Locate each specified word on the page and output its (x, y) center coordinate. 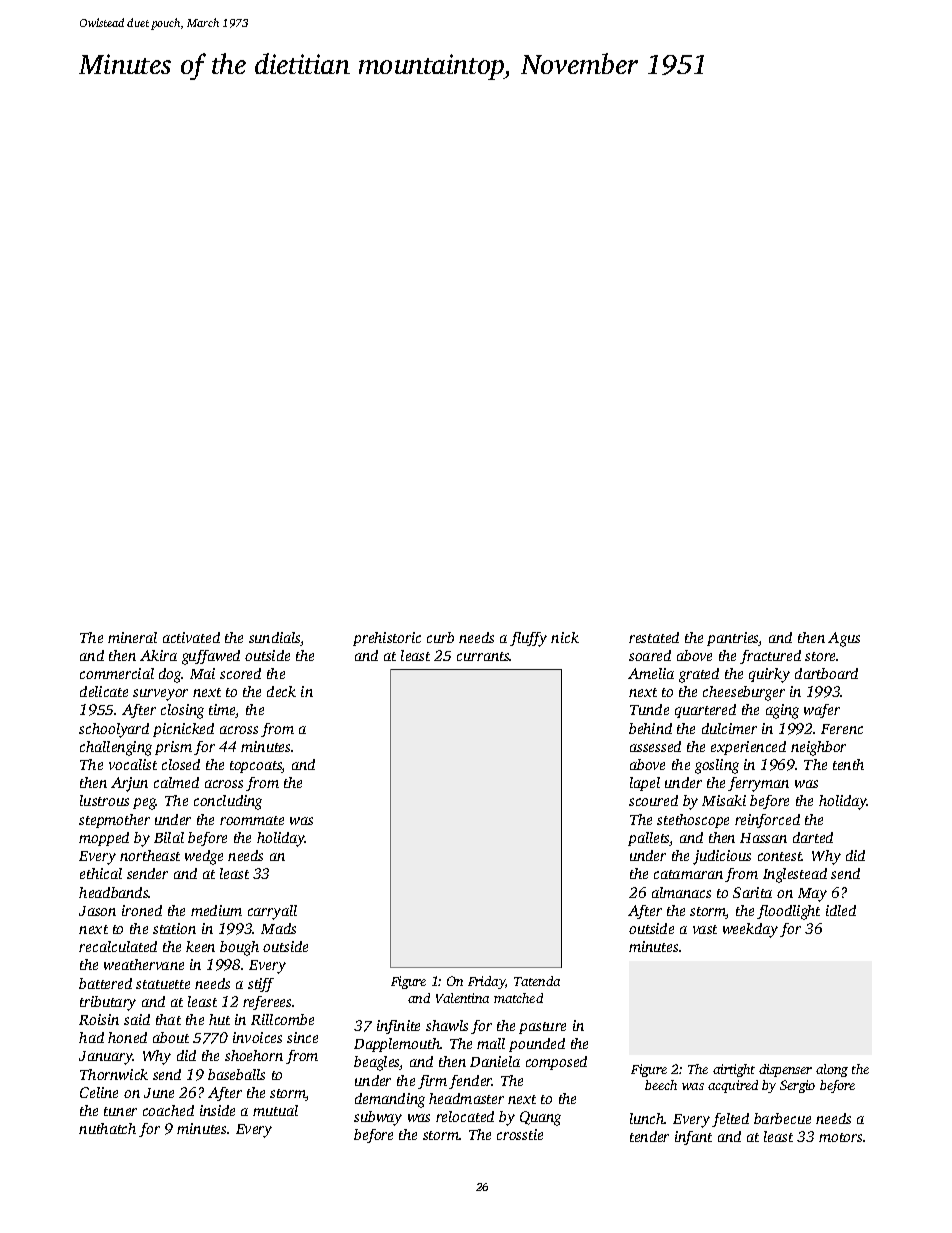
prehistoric (387, 639)
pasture (542, 1028)
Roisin (99, 1019)
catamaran (688, 874)
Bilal (169, 837)
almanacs (681, 892)
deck (281, 691)
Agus (844, 639)
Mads (278, 928)
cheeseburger (744, 693)
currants (483, 656)
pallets (649, 839)
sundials (275, 639)
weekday (750, 930)
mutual (275, 1110)
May (812, 895)
